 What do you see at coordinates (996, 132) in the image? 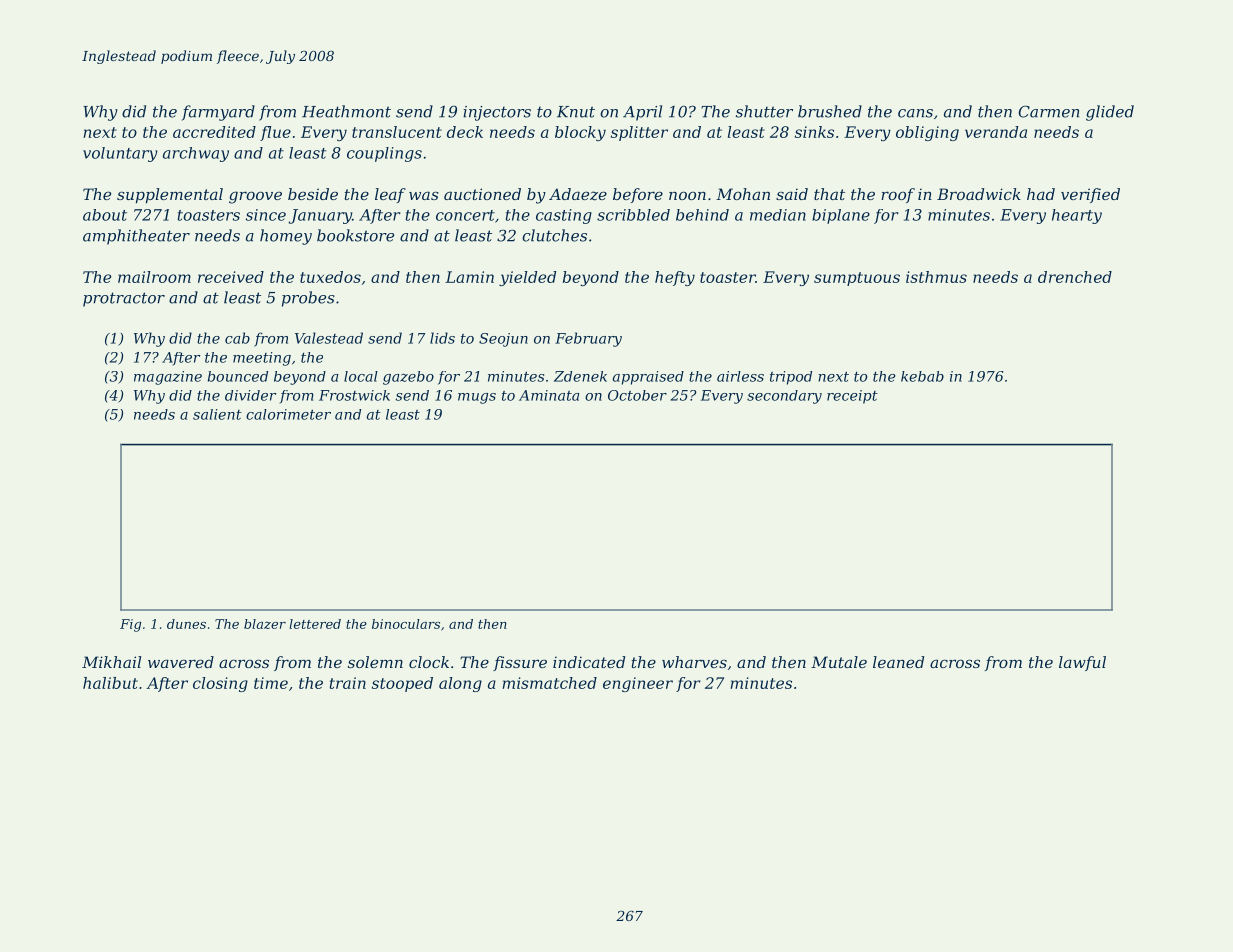
I see `veranda` at bounding box center [996, 132].
